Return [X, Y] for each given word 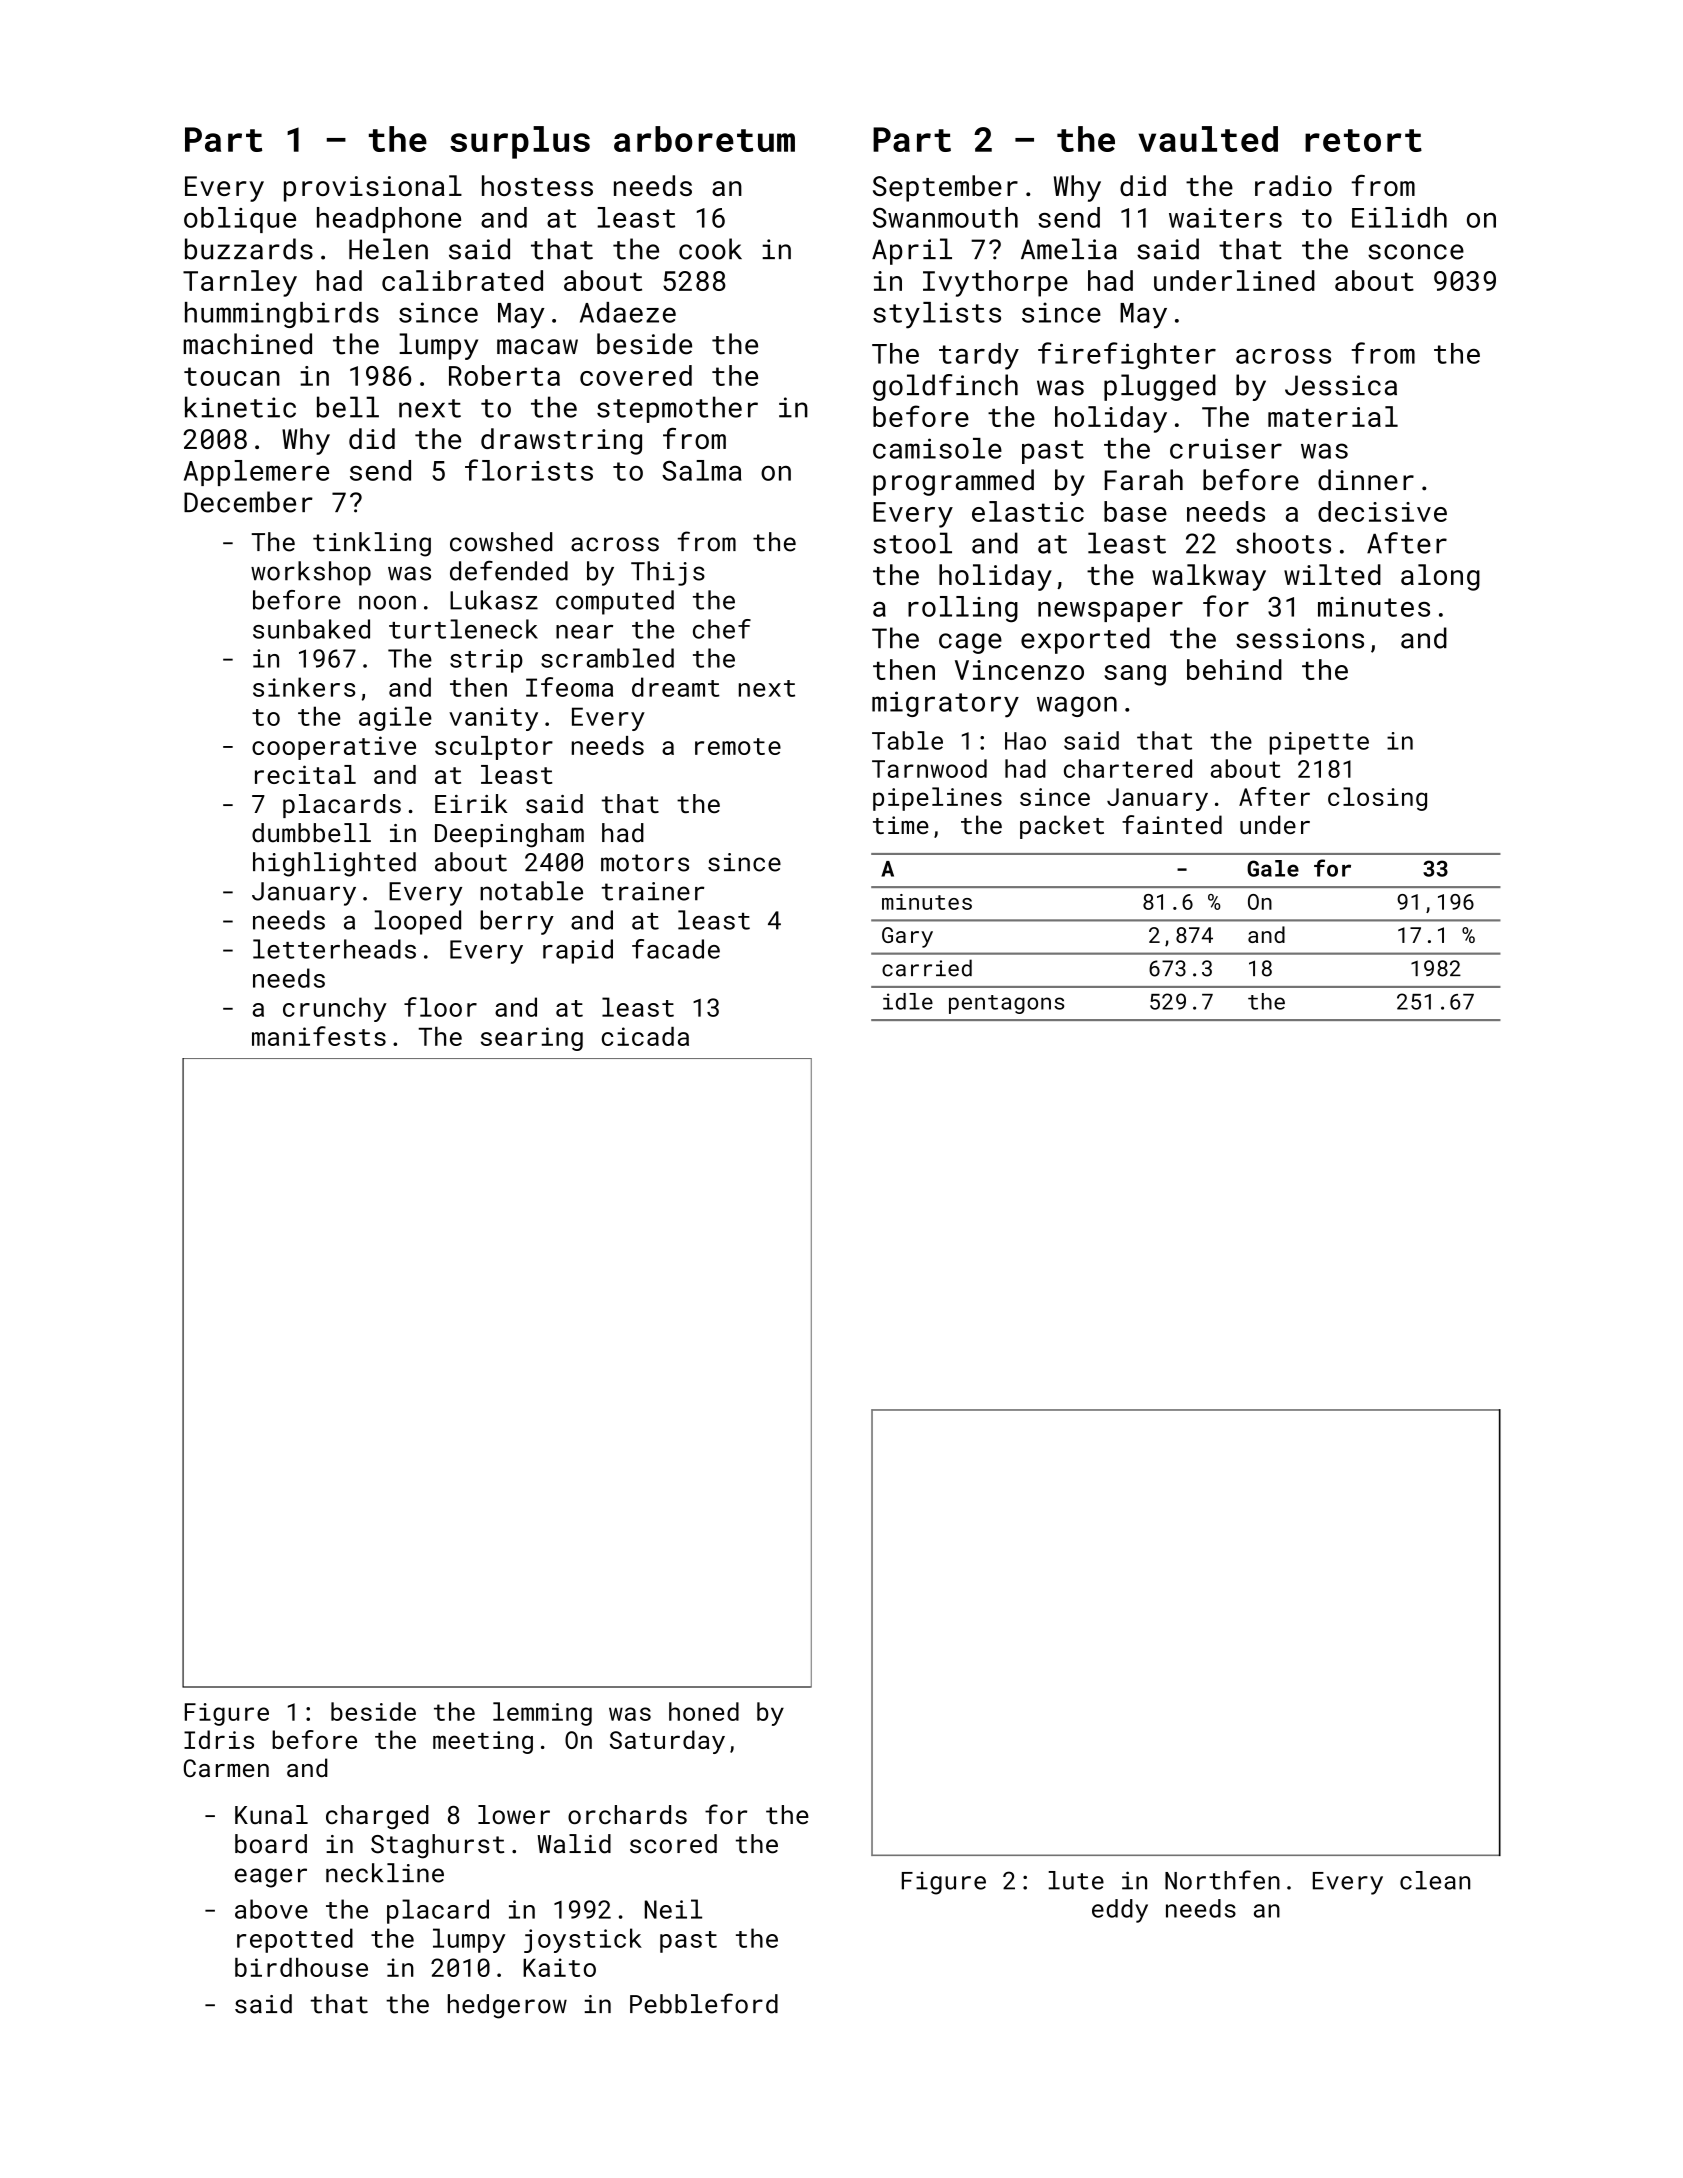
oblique [240, 220]
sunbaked [311, 629]
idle [908, 1001]
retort [1363, 140]
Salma [701, 470]
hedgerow [507, 2006]
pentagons [1006, 1004]
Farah [1144, 480]
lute [1076, 1880]
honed [704, 1711]
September [945, 188]
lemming [542, 1714]
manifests [319, 1036]
